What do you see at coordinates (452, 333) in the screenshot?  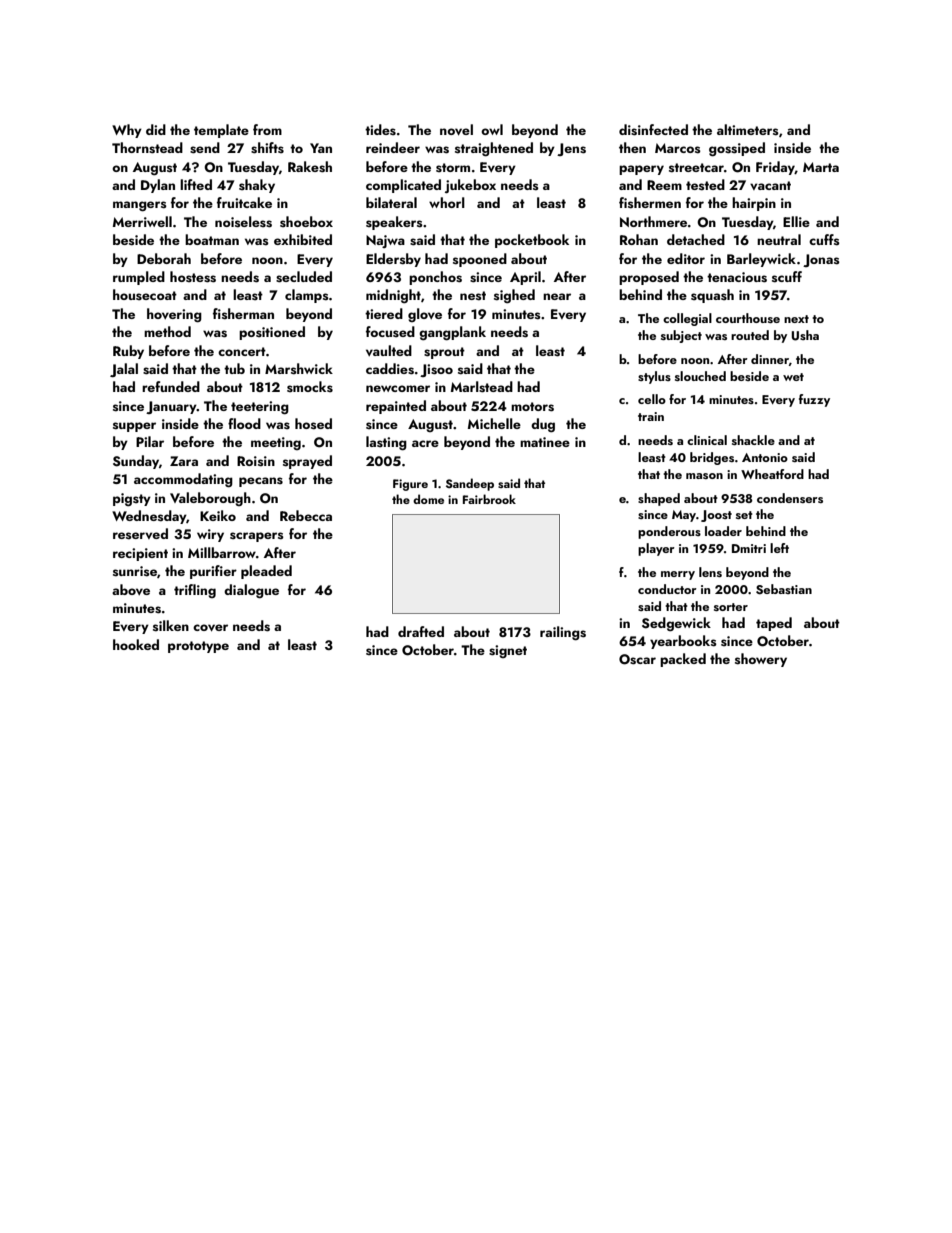 I see `gangplank` at bounding box center [452, 333].
